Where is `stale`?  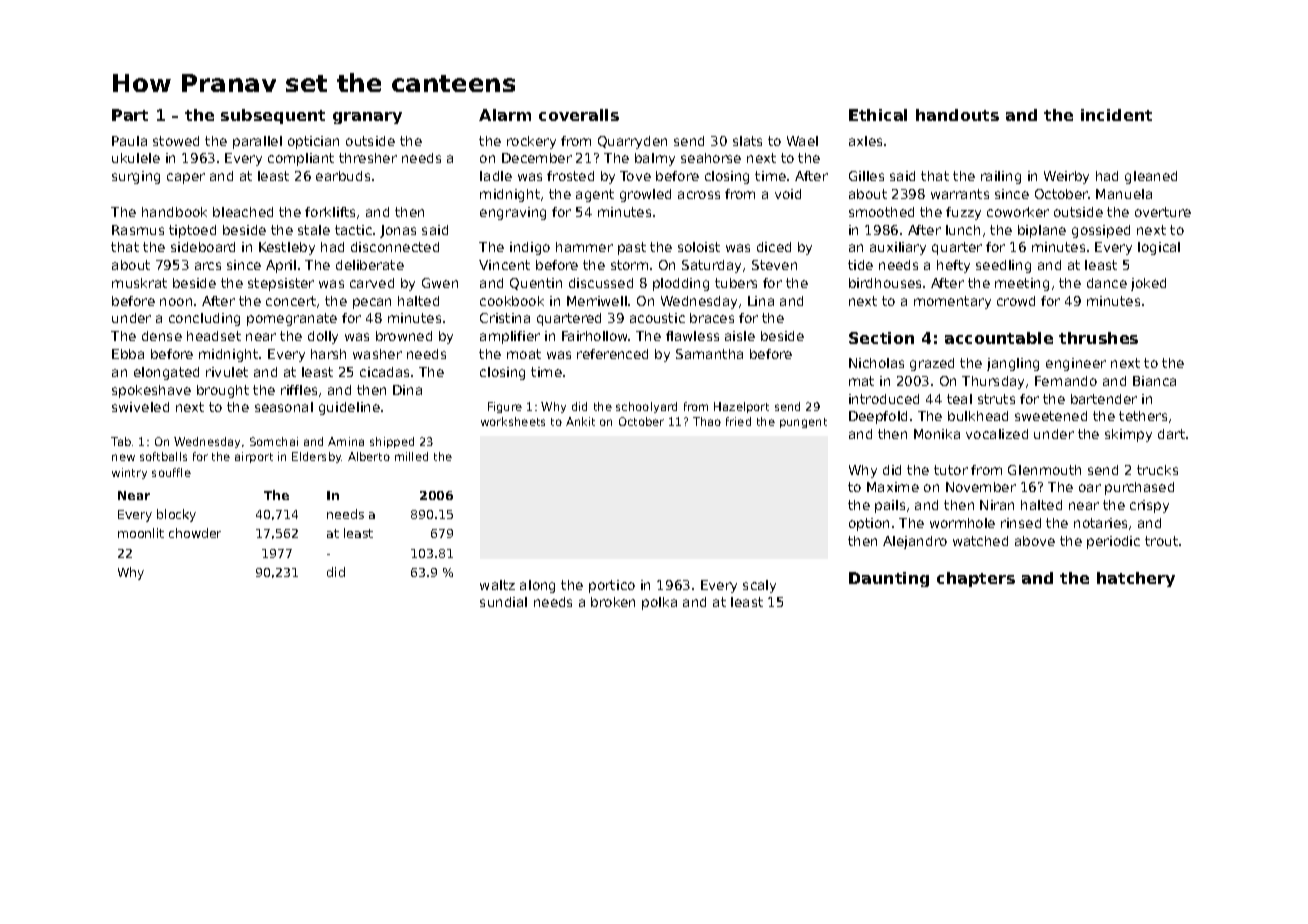
stale is located at coordinates (314, 230).
